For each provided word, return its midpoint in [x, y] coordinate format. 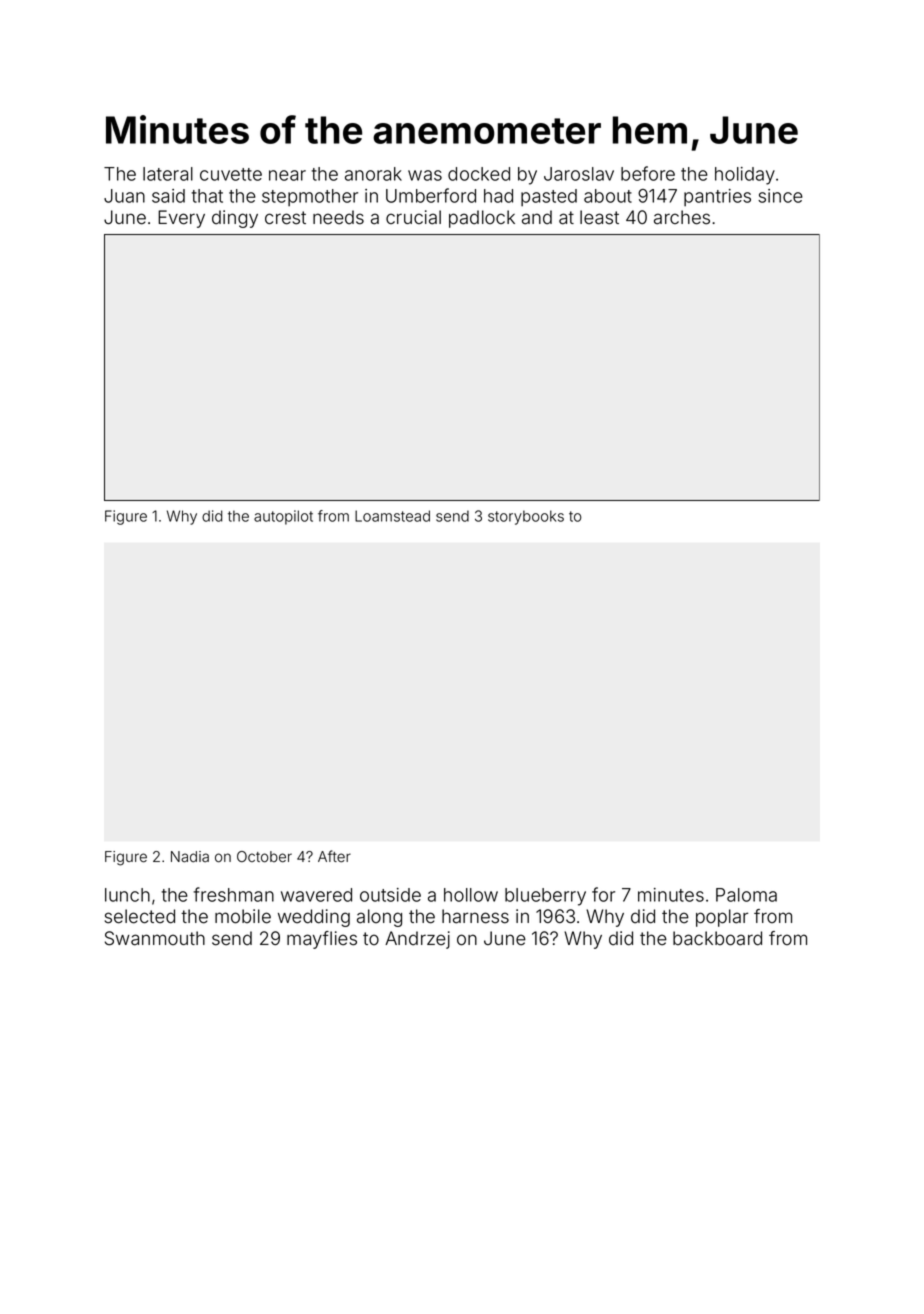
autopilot [283, 517]
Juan [124, 196]
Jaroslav [579, 174]
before [648, 173]
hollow [471, 895]
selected [140, 916]
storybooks [526, 517]
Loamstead [392, 516]
